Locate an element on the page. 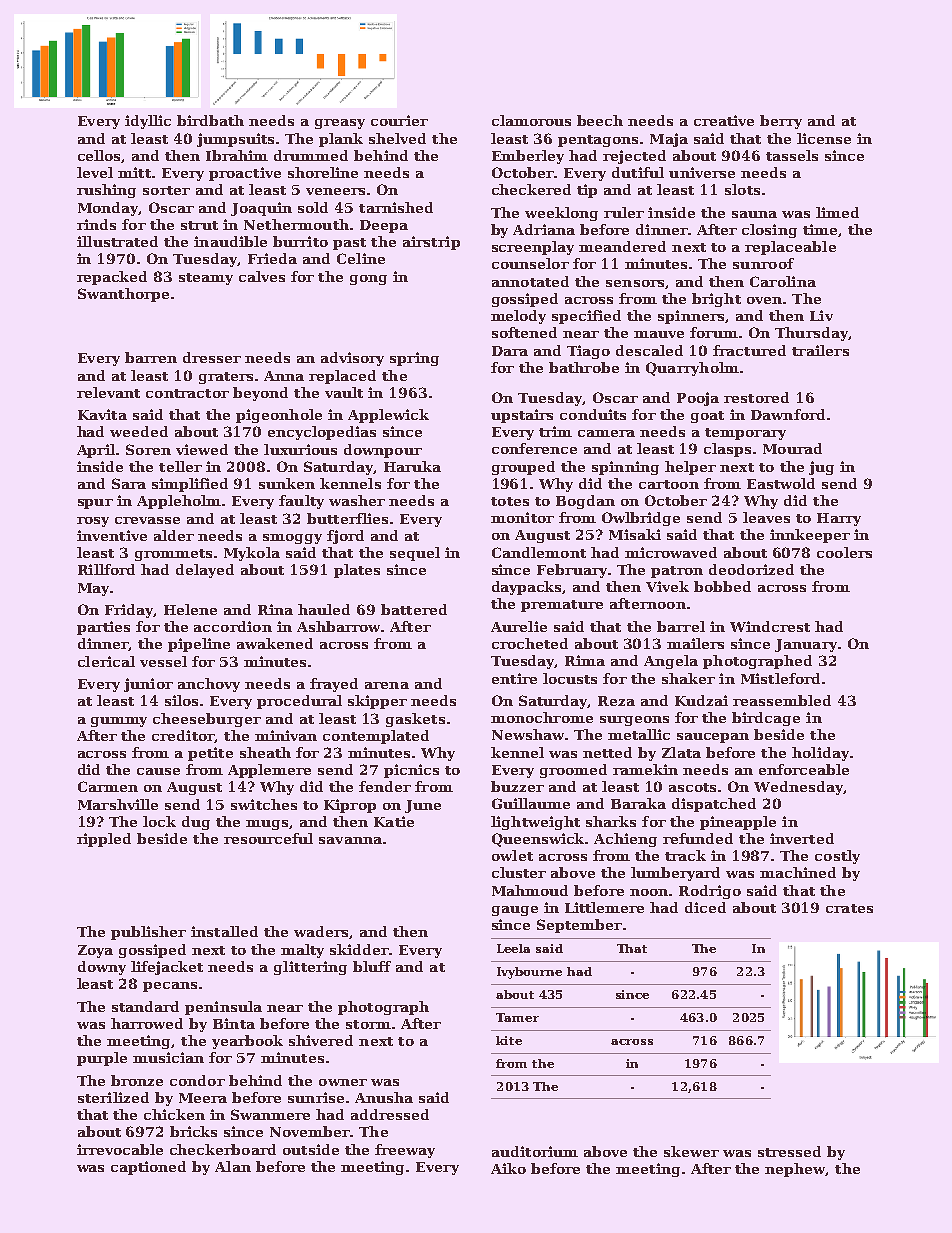  skidder is located at coordinates (360, 949).
